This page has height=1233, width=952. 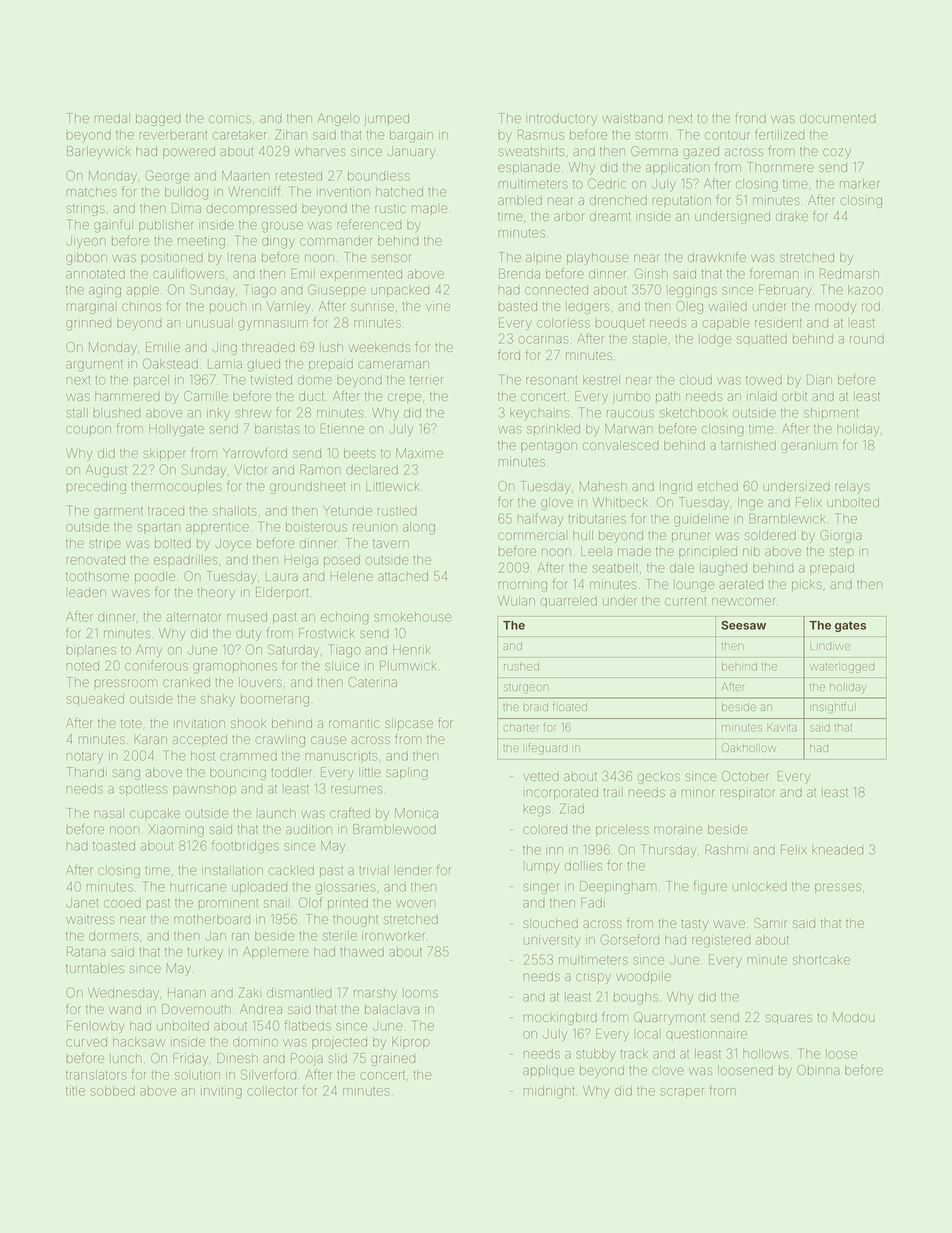 I want to click on sketchbook, so click(x=693, y=413).
